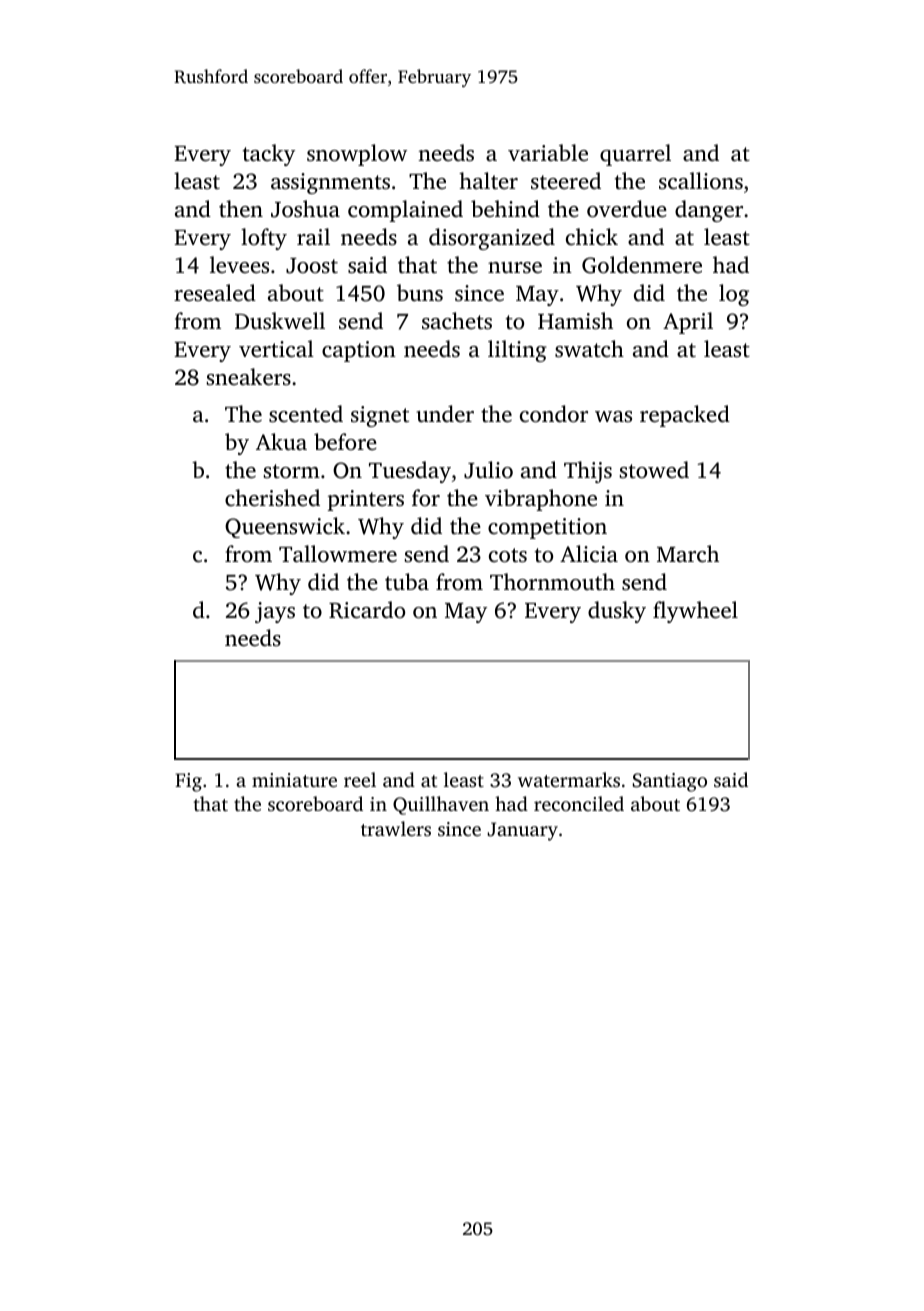 Image resolution: width=924 pixels, height=1311 pixels. Describe the element at coordinates (685, 416) in the screenshot. I see `repacked` at that location.
